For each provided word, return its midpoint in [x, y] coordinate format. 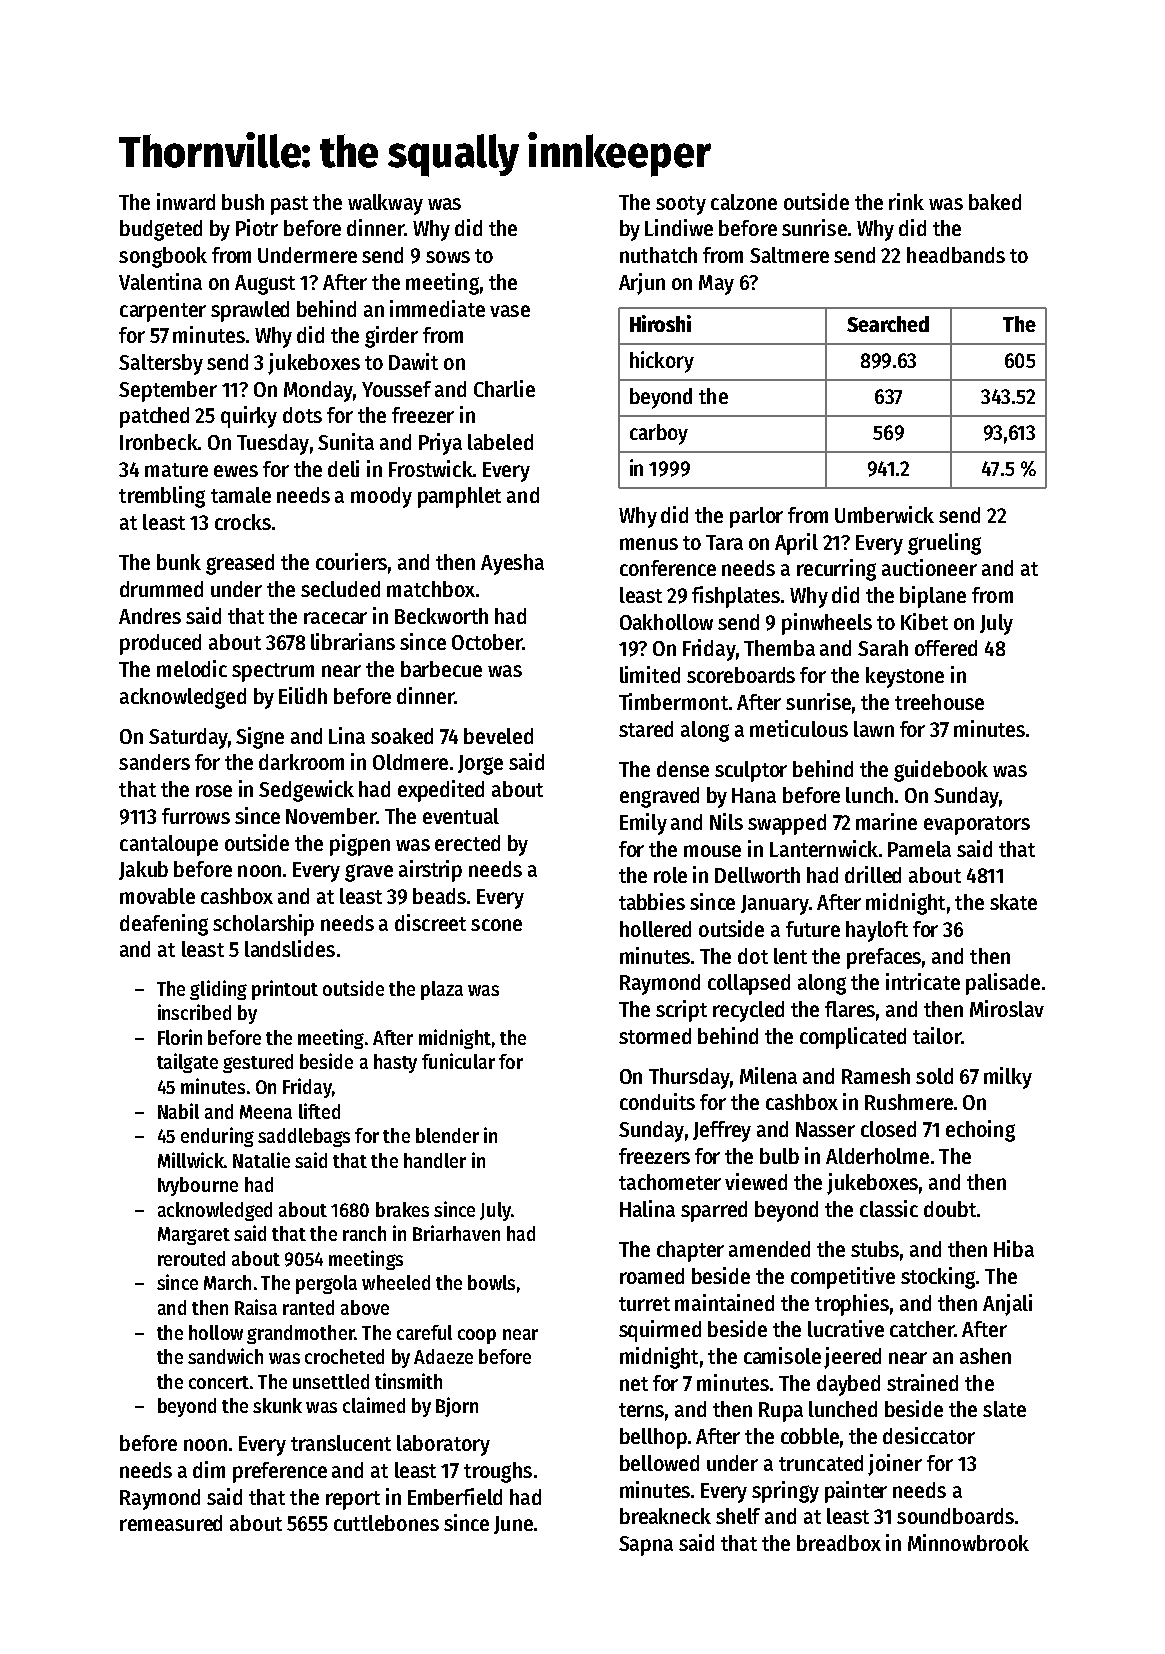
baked [995, 202]
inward [186, 201]
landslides [290, 948]
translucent [341, 1443]
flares [850, 1009]
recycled [748, 1011]
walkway [385, 204]
